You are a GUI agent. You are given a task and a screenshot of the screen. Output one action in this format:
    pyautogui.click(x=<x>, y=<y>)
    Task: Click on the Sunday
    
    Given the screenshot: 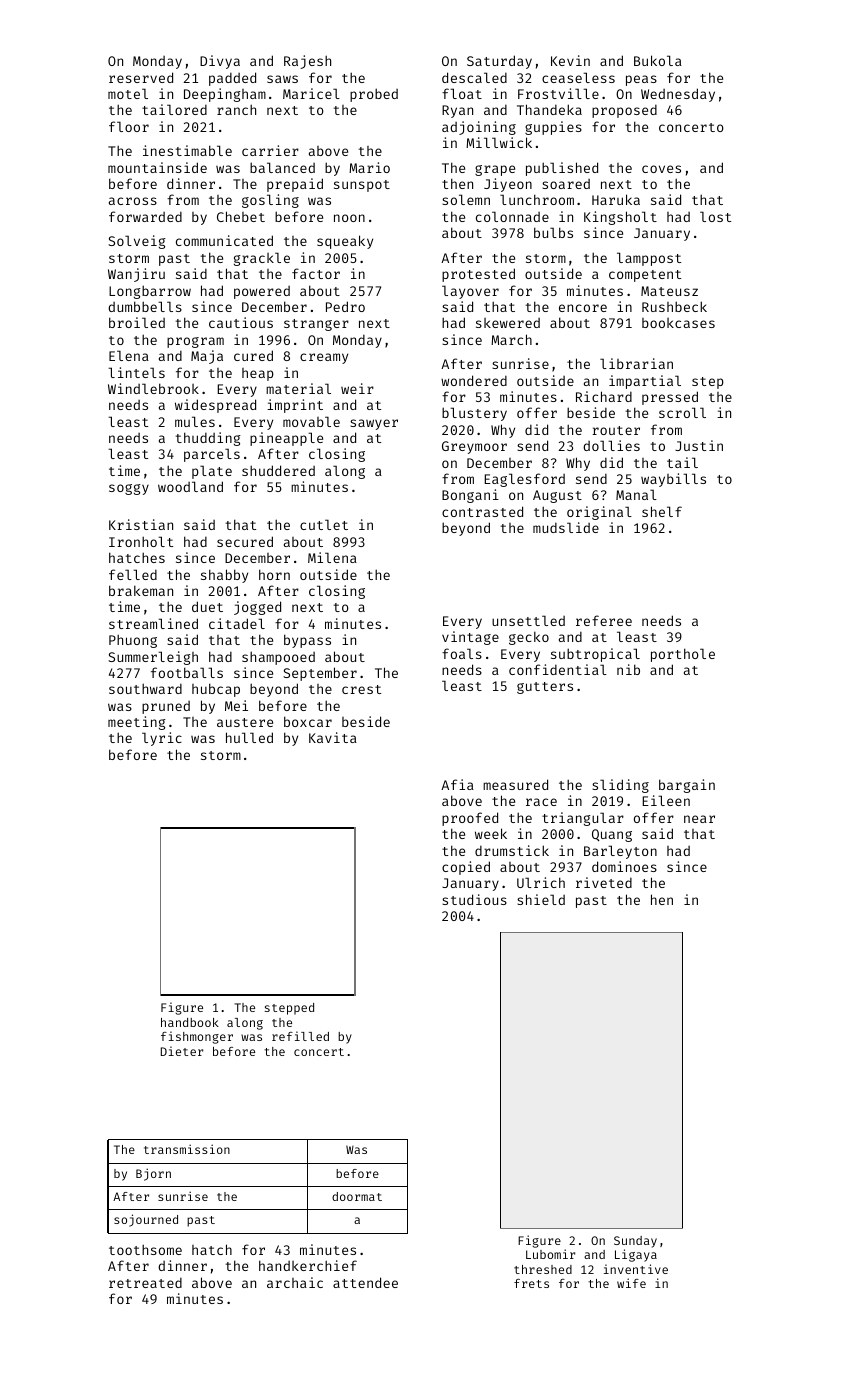 What is the action you would take?
    pyautogui.click(x=635, y=1242)
